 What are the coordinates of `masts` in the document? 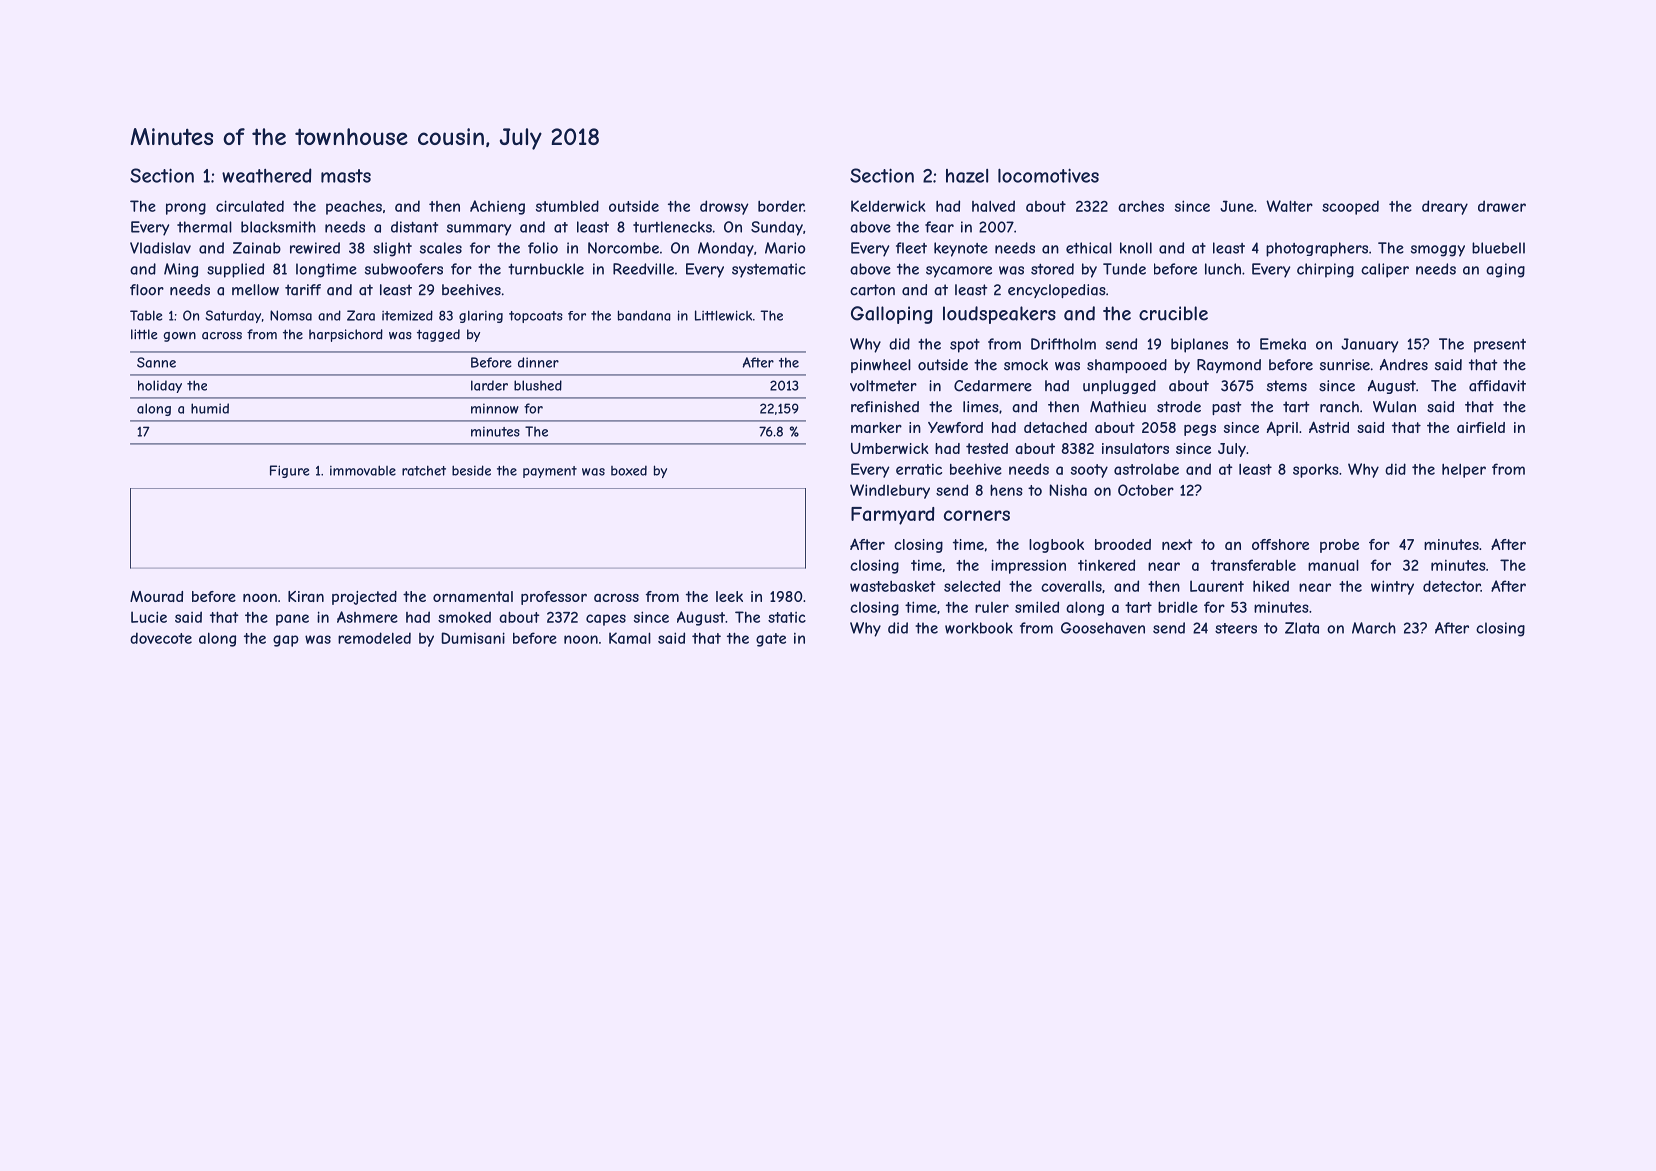 It's located at (346, 176).
